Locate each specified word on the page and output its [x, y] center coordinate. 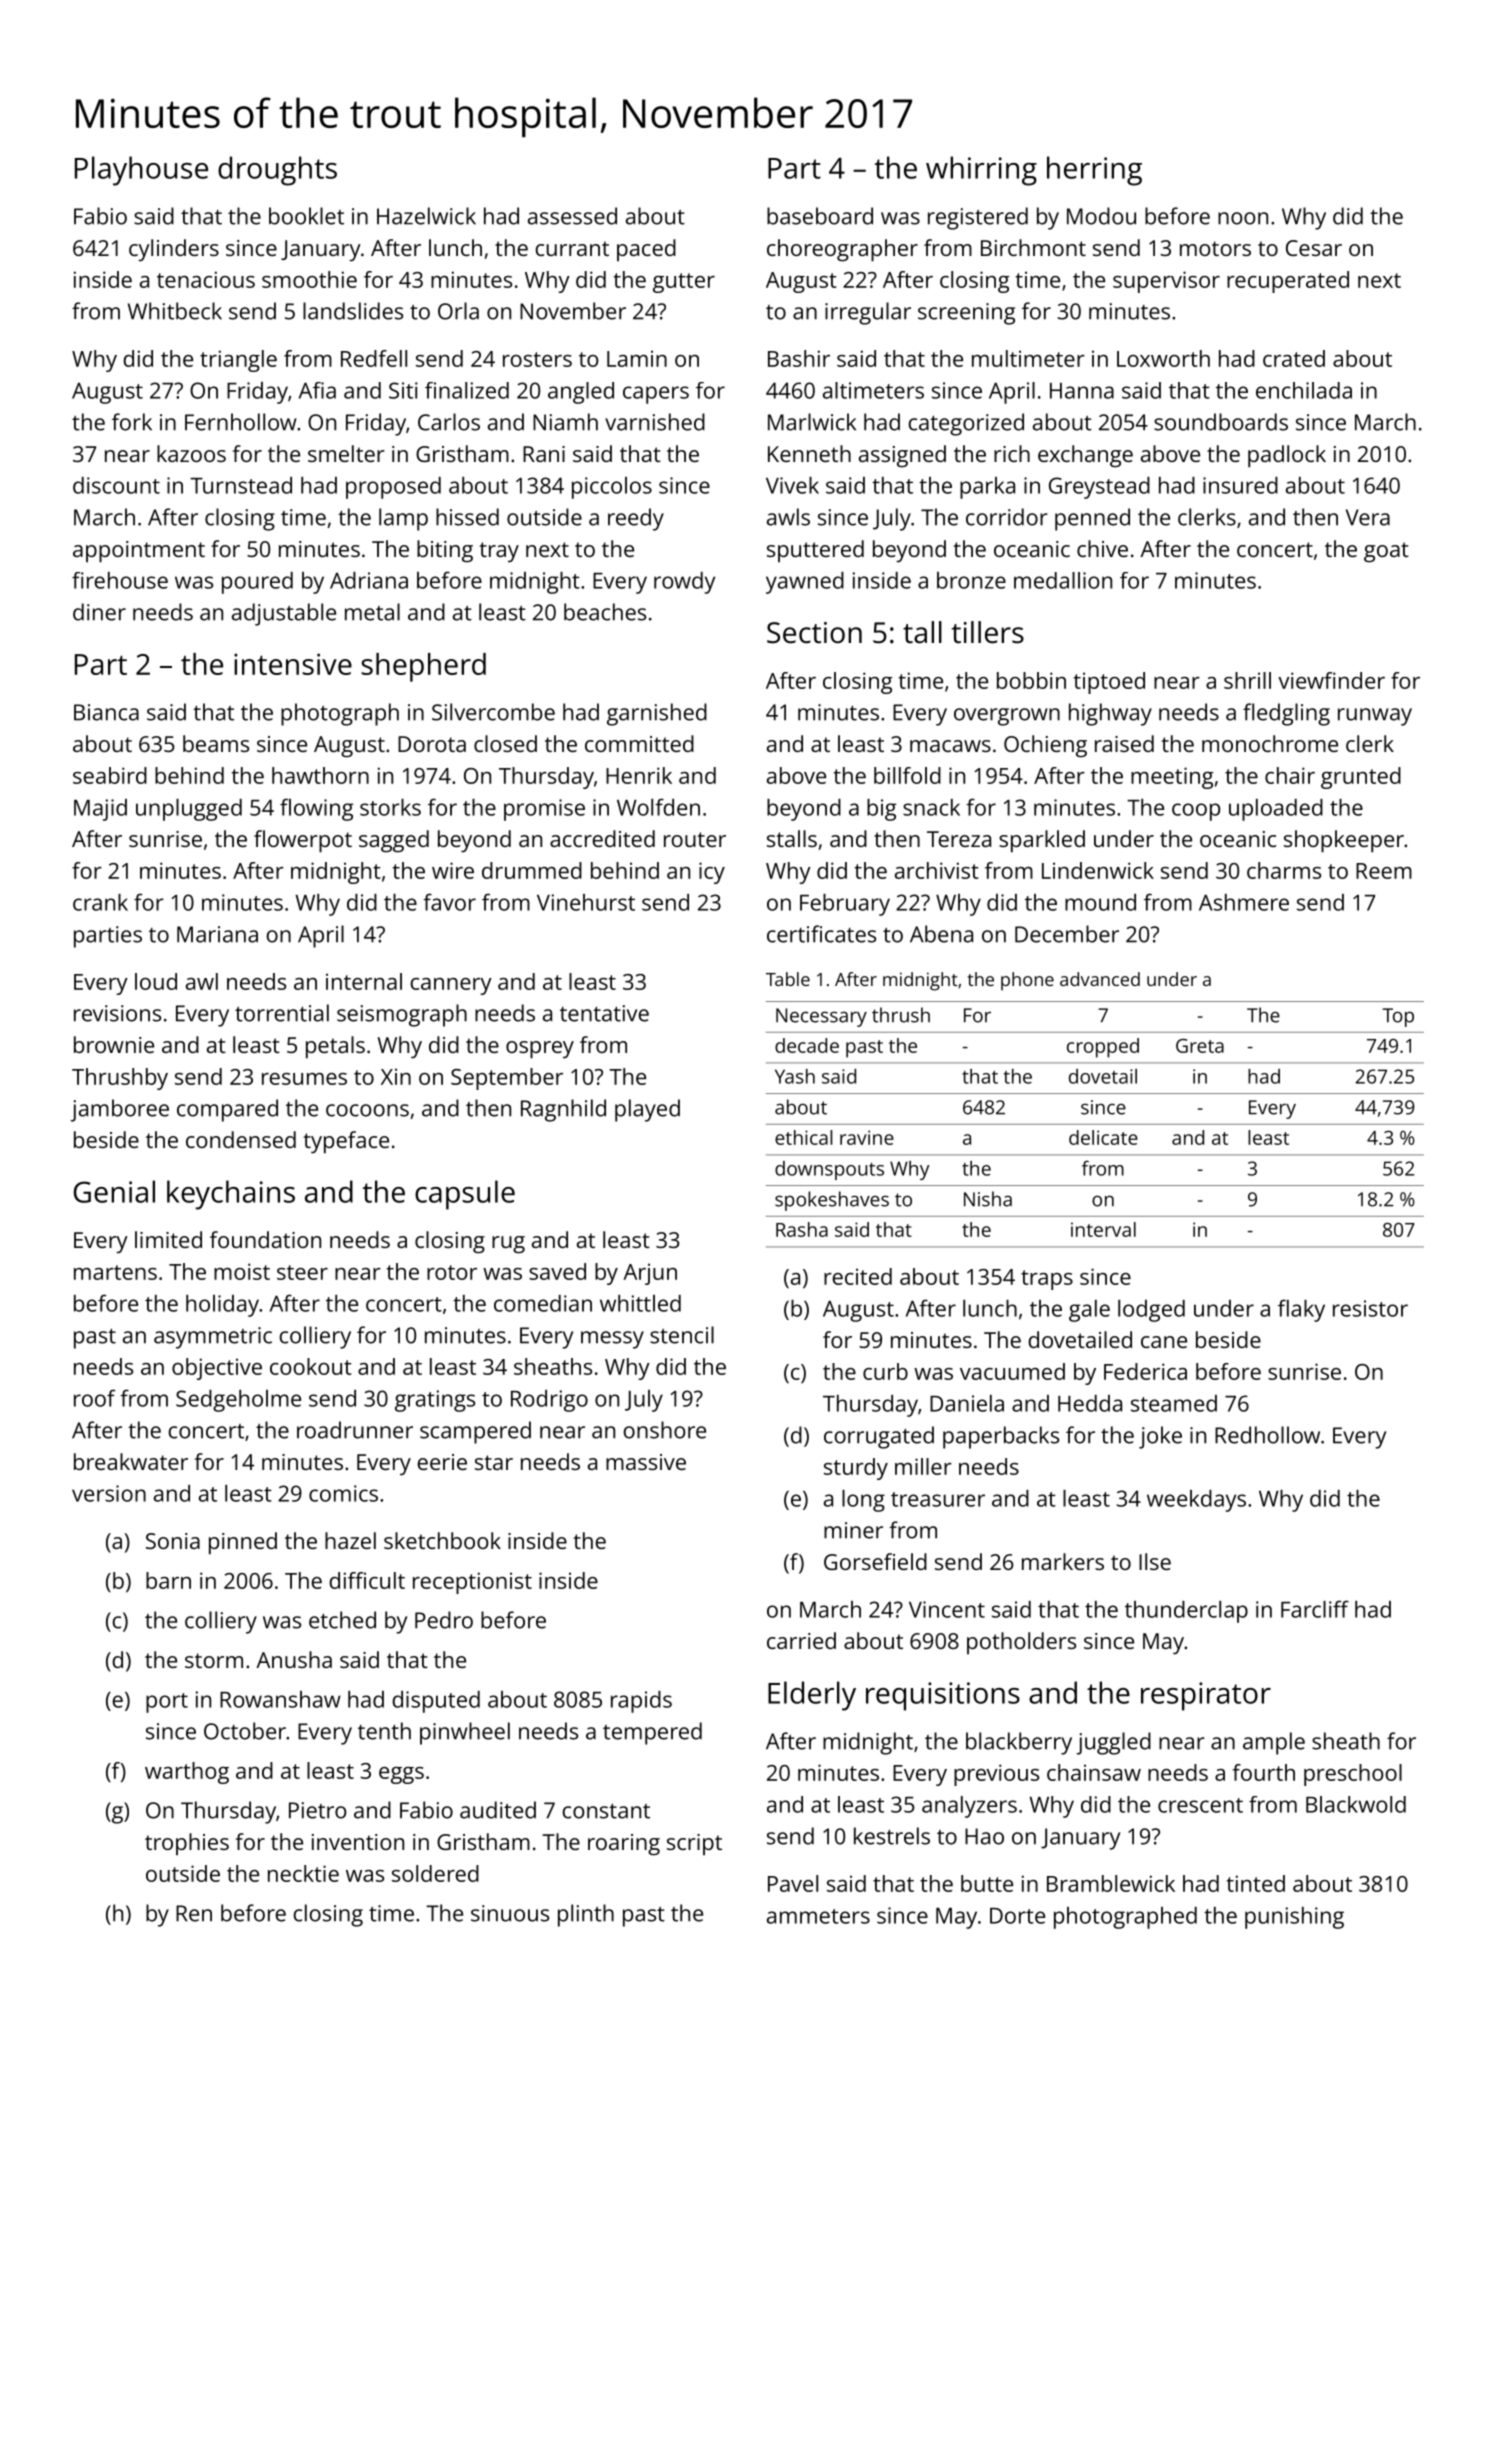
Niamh [565, 422]
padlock [1287, 456]
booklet [306, 216]
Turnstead [241, 485]
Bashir [799, 358]
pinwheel [465, 1733]
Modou [1101, 216]
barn [168, 1580]
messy [612, 1340]
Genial [114, 1191]
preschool [1353, 1775]
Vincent [947, 1609]
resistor [1370, 1308]
